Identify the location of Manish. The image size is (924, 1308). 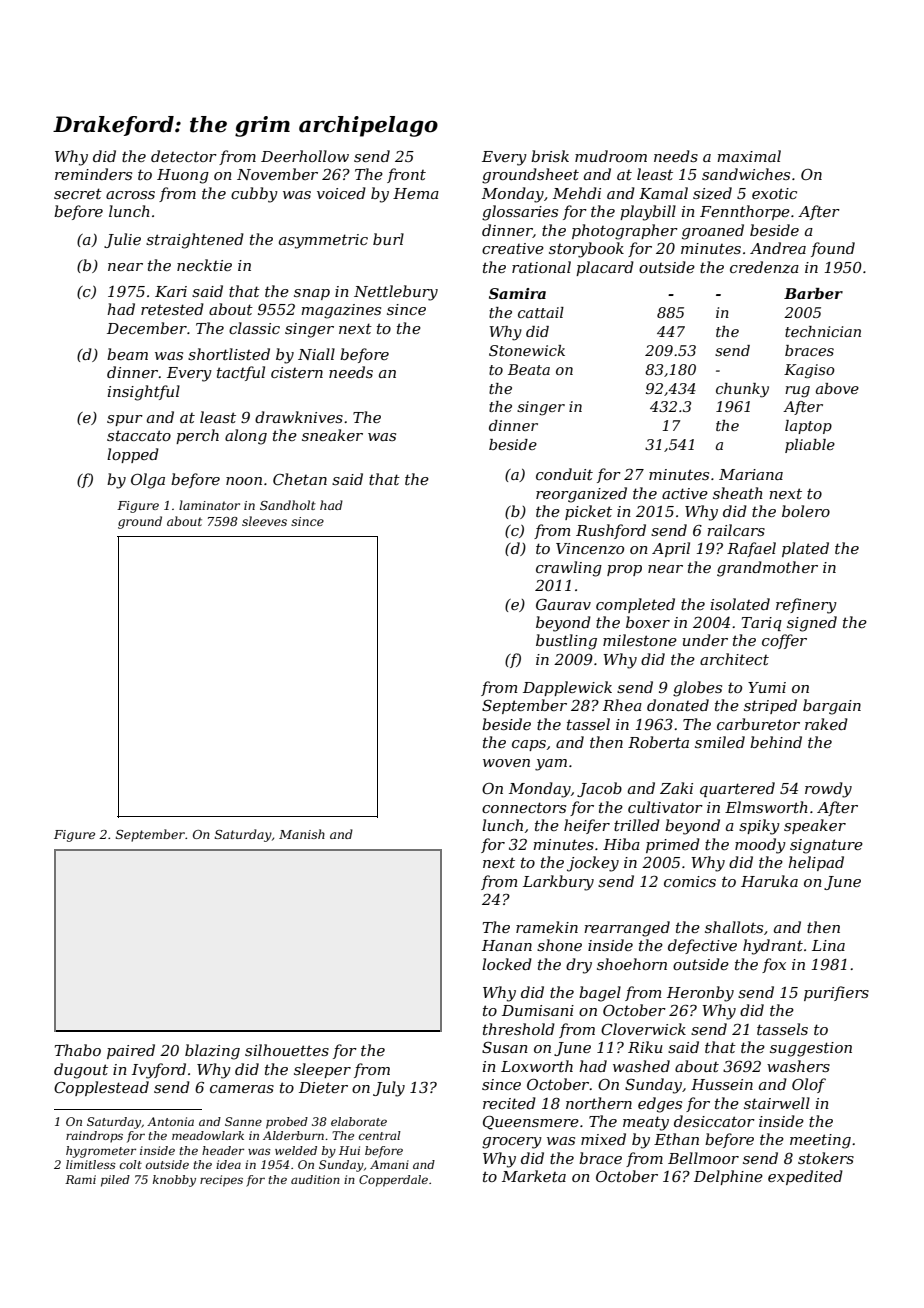
(302, 834).
